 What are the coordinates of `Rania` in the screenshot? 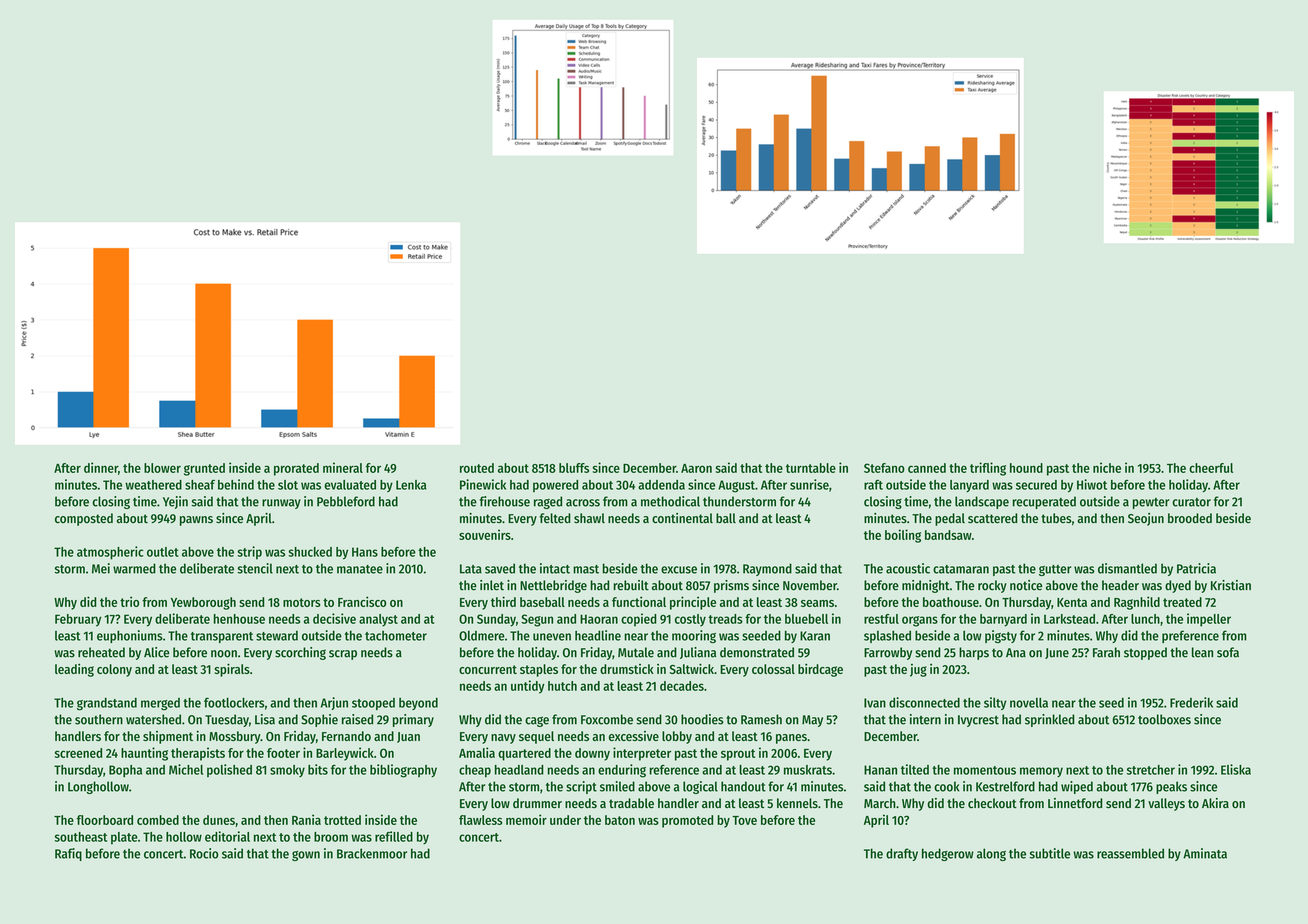 It's located at (306, 819).
